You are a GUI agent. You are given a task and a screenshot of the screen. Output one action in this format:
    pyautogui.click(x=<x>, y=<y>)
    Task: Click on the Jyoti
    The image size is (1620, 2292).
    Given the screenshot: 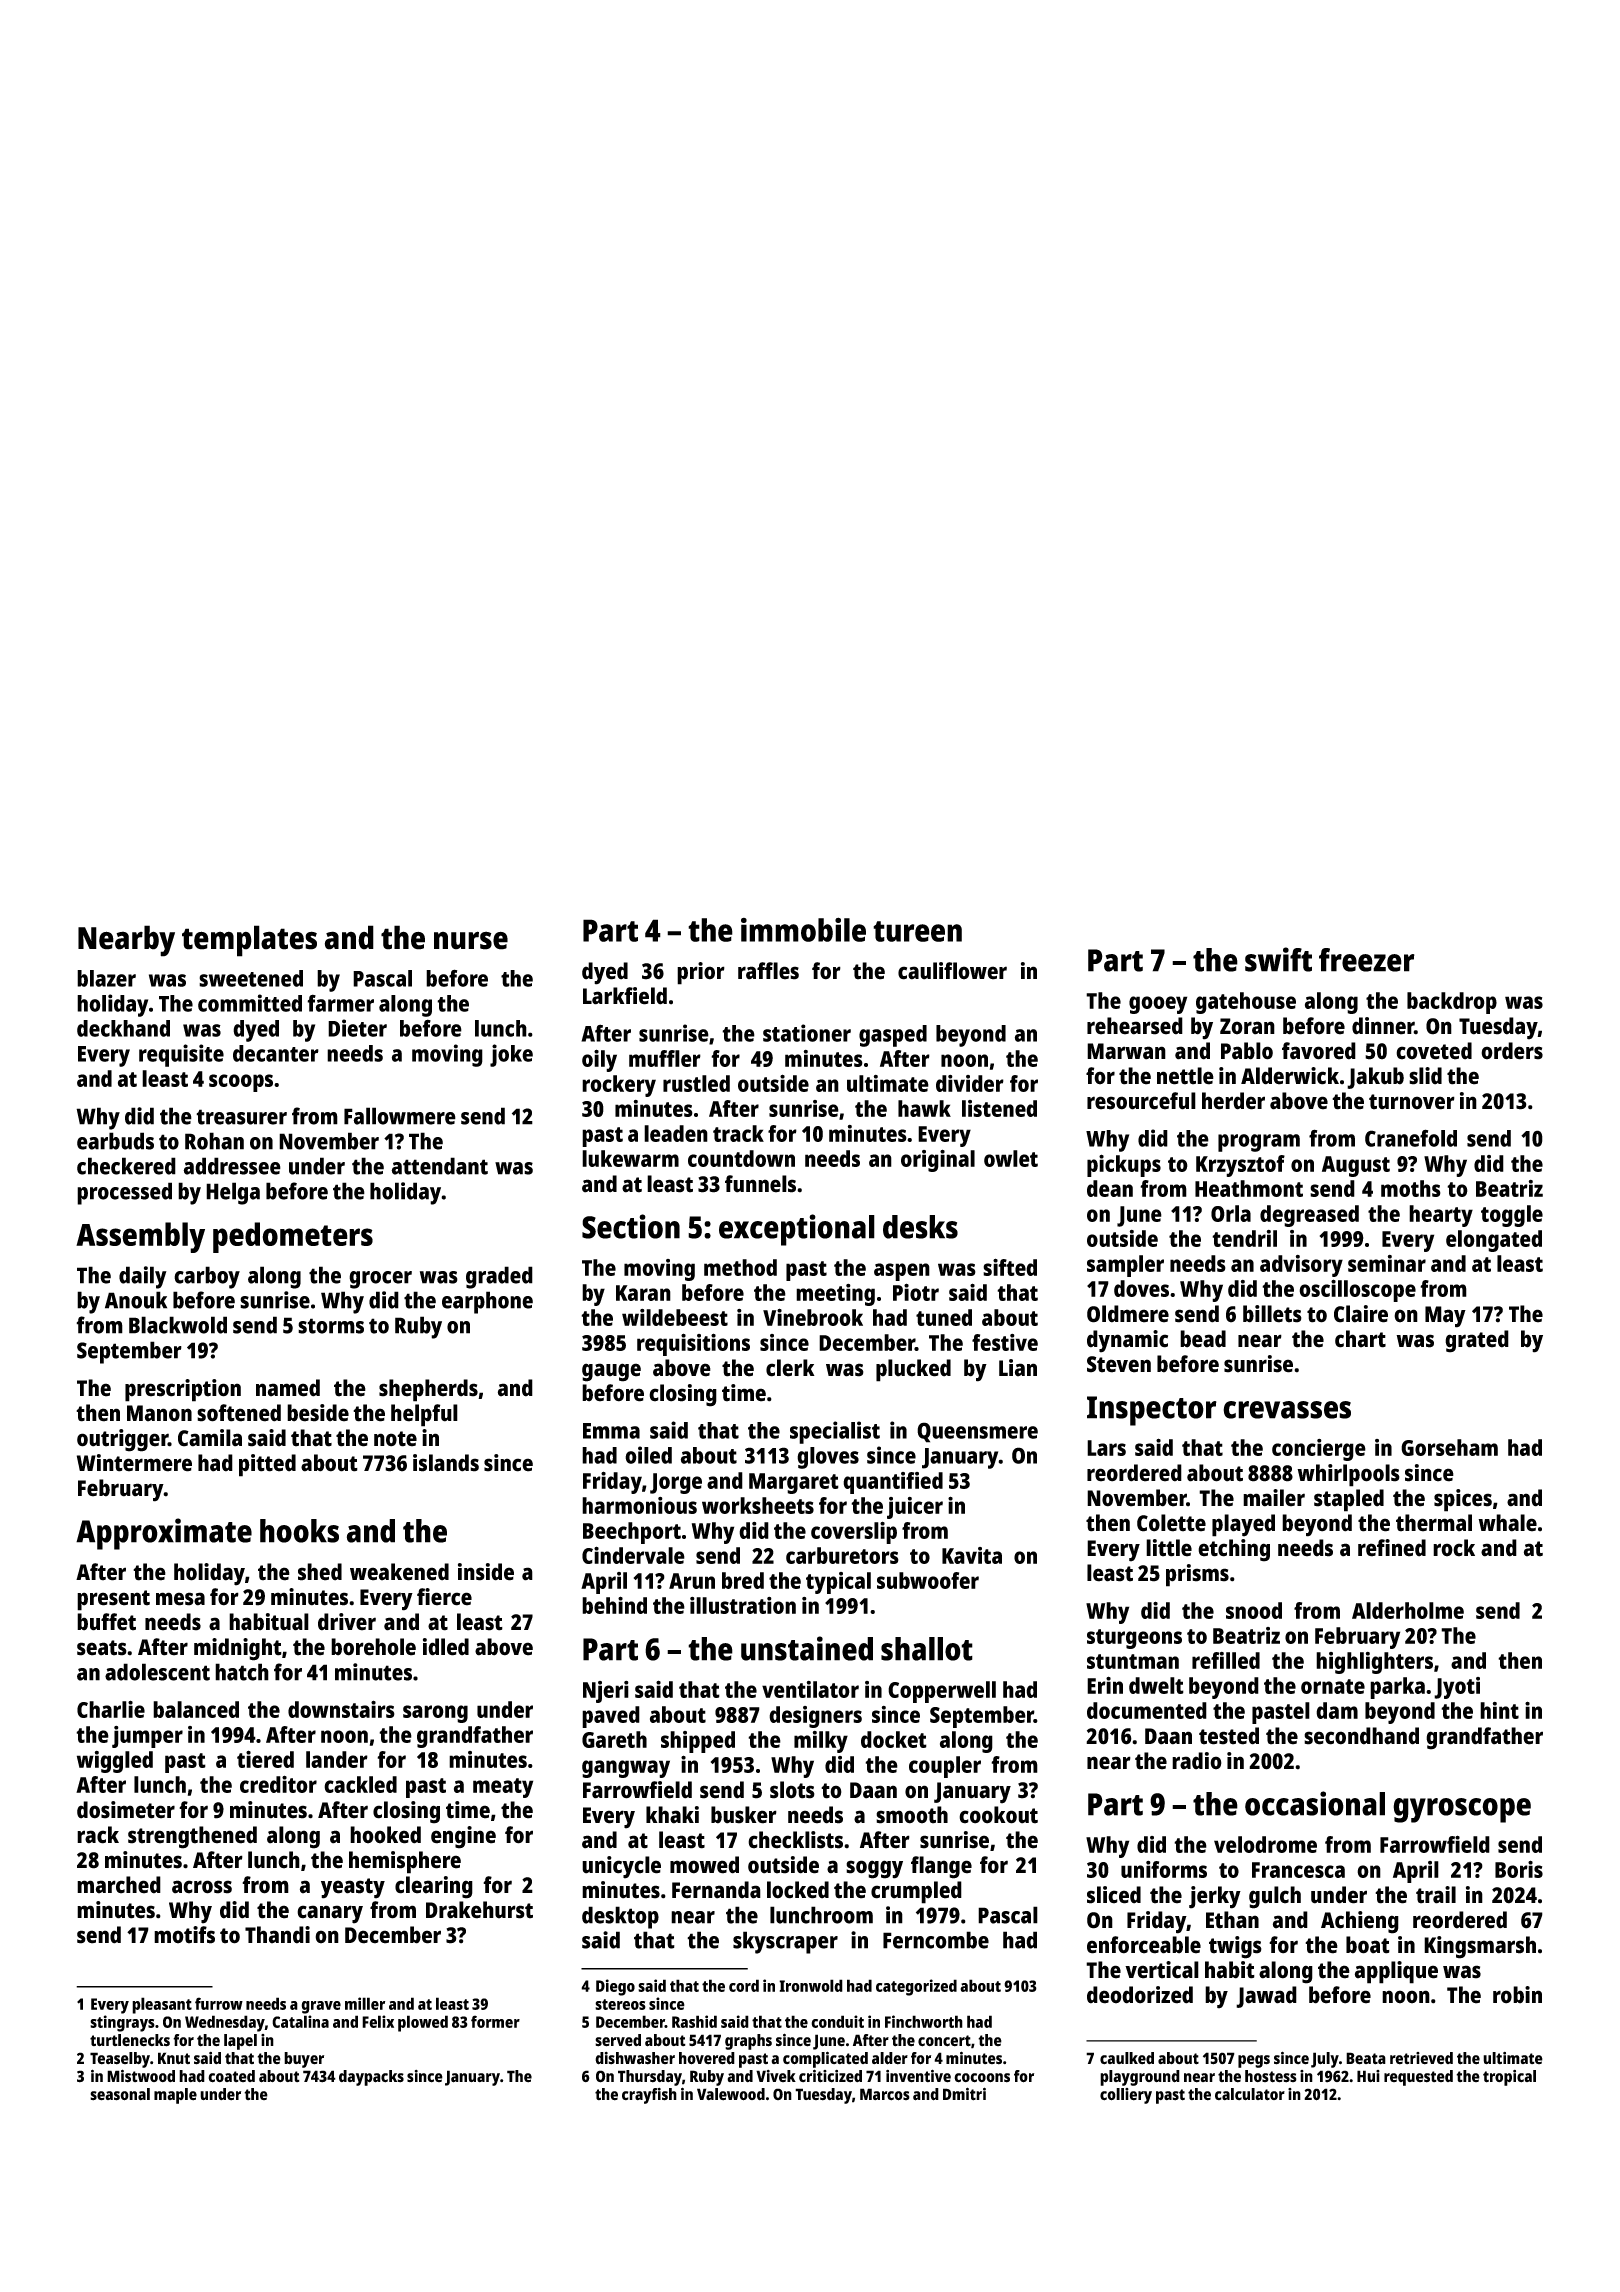 What is the action you would take?
    pyautogui.click(x=1457, y=1688)
